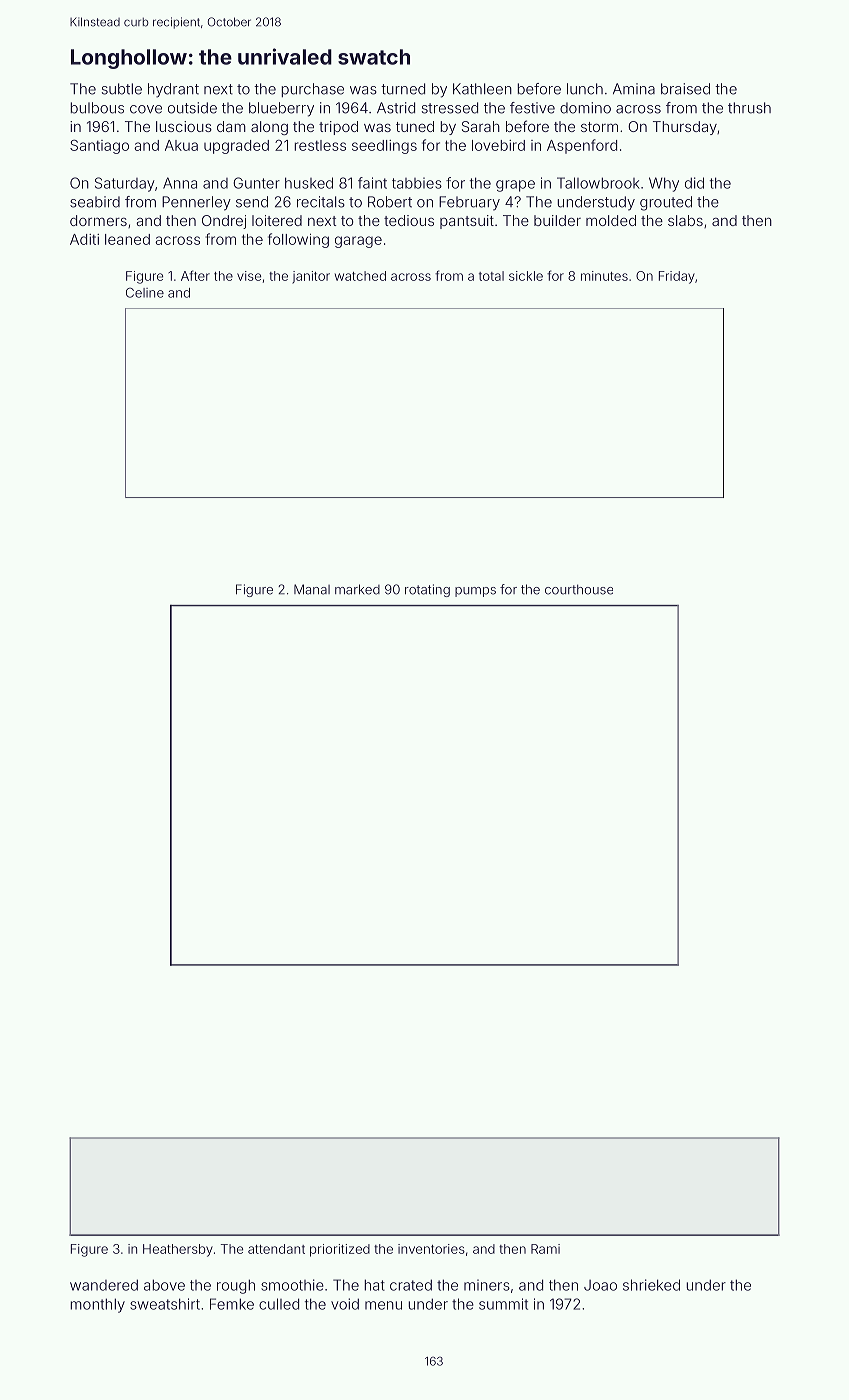 This screenshot has height=1400, width=849. Describe the element at coordinates (579, 589) in the screenshot. I see `courthouse` at that location.
